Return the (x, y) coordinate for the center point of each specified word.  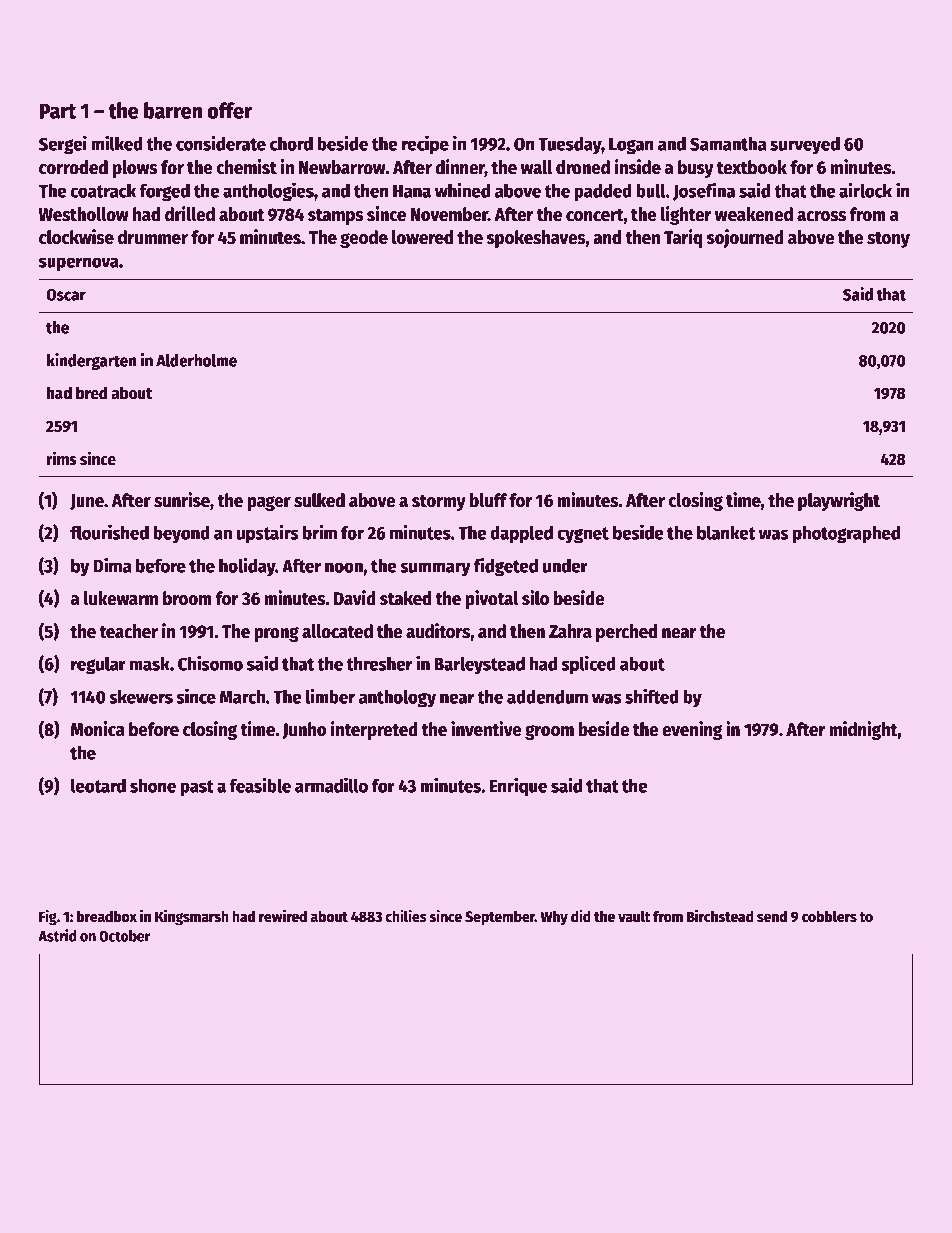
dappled (521, 534)
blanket (726, 532)
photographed (846, 534)
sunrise (182, 500)
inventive (486, 729)
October (125, 936)
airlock (865, 190)
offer (229, 110)
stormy (439, 503)
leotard (98, 785)
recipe (425, 145)
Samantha (728, 144)
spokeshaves (536, 239)
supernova (79, 264)
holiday (247, 567)
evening (692, 730)
